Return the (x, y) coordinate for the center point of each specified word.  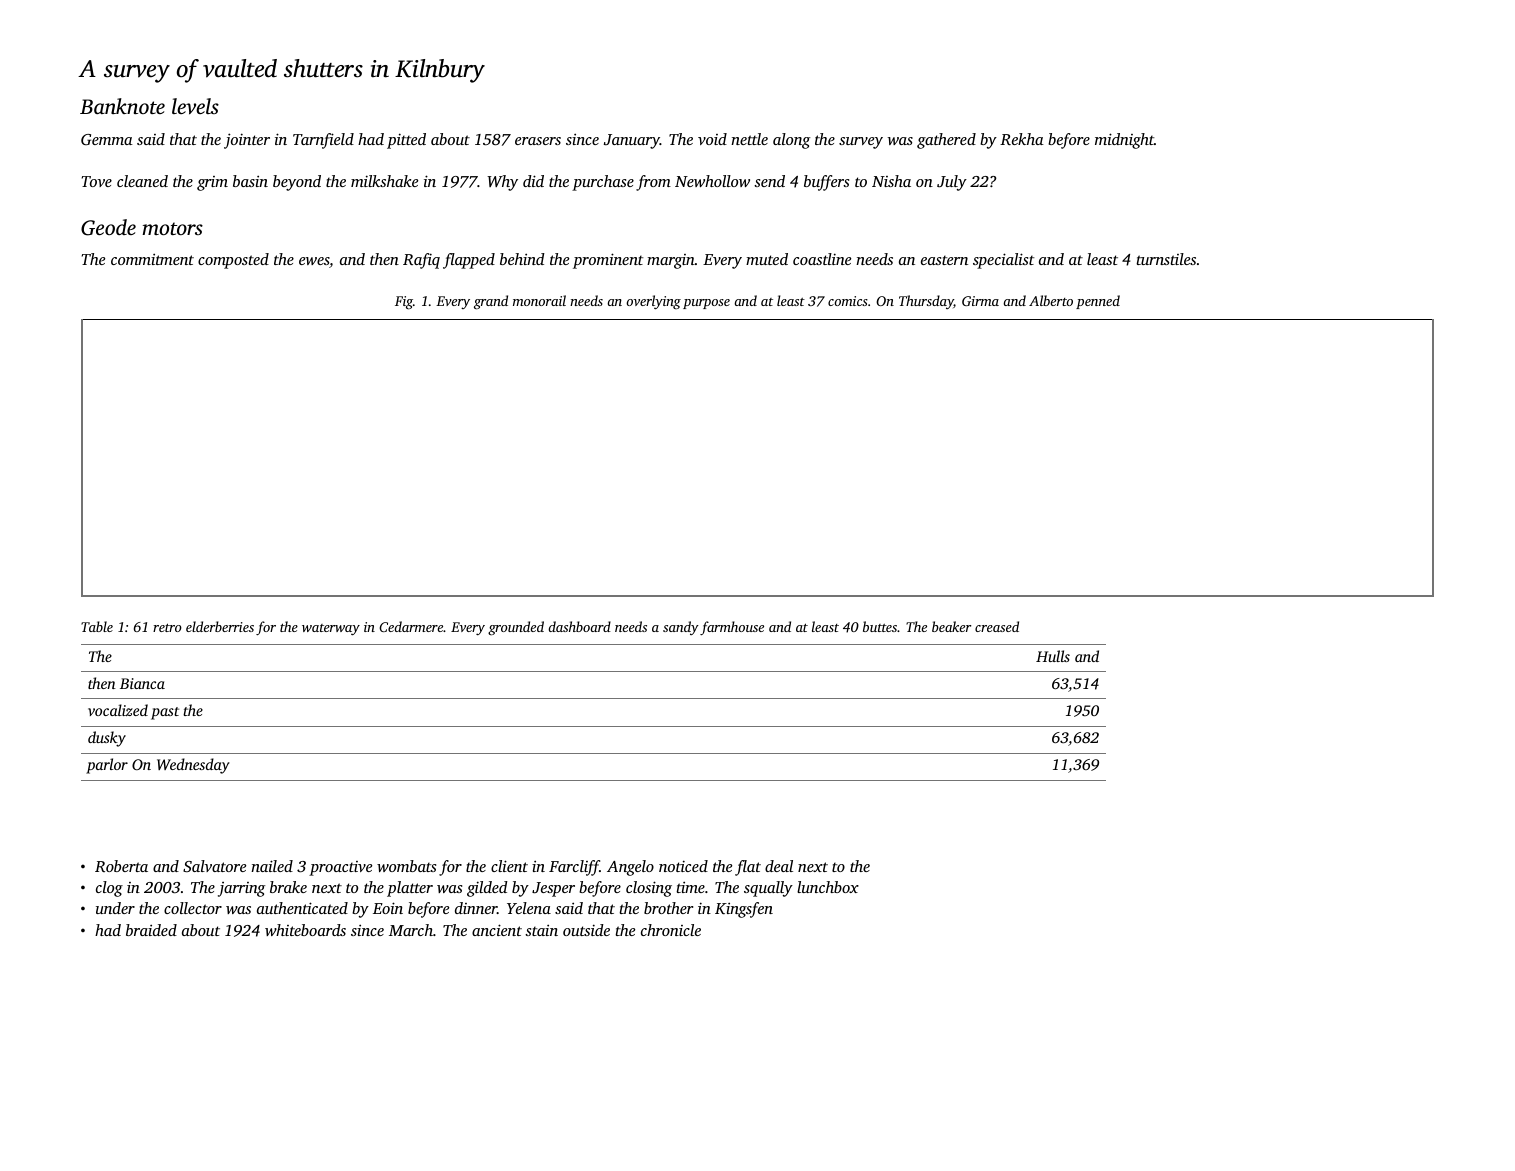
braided (151, 930)
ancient (497, 930)
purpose (706, 304)
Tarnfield (323, 141)
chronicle (671, 930)
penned (1098, 302)
